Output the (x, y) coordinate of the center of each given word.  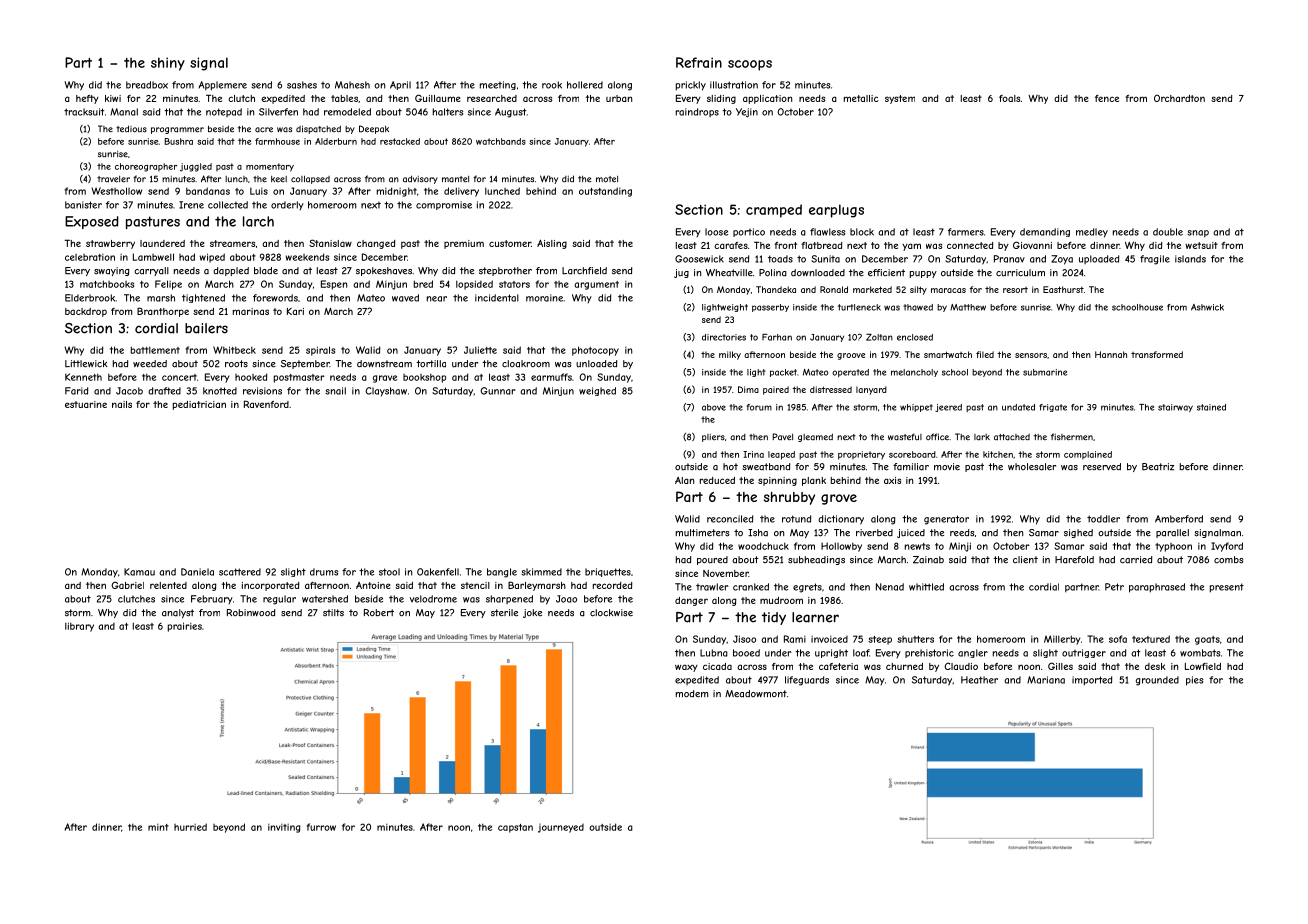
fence (1107, 98)
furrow (321, 827)
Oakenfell (438, 572)
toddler (1103, 519)
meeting (498, 85)
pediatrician (199, 405)
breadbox (147, 85)
